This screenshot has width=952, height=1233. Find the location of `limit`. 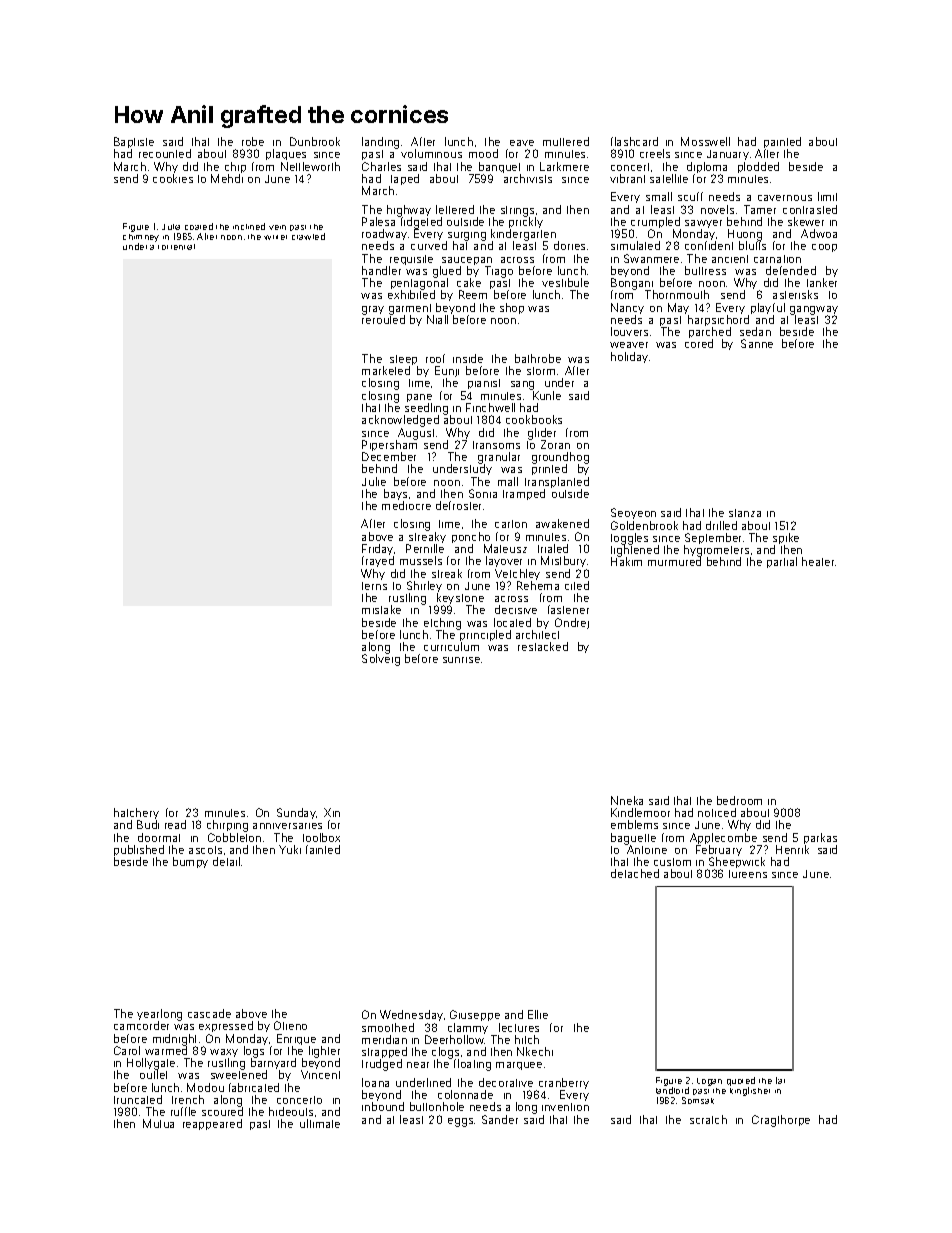

limit is located at coordinates (827, 196).
